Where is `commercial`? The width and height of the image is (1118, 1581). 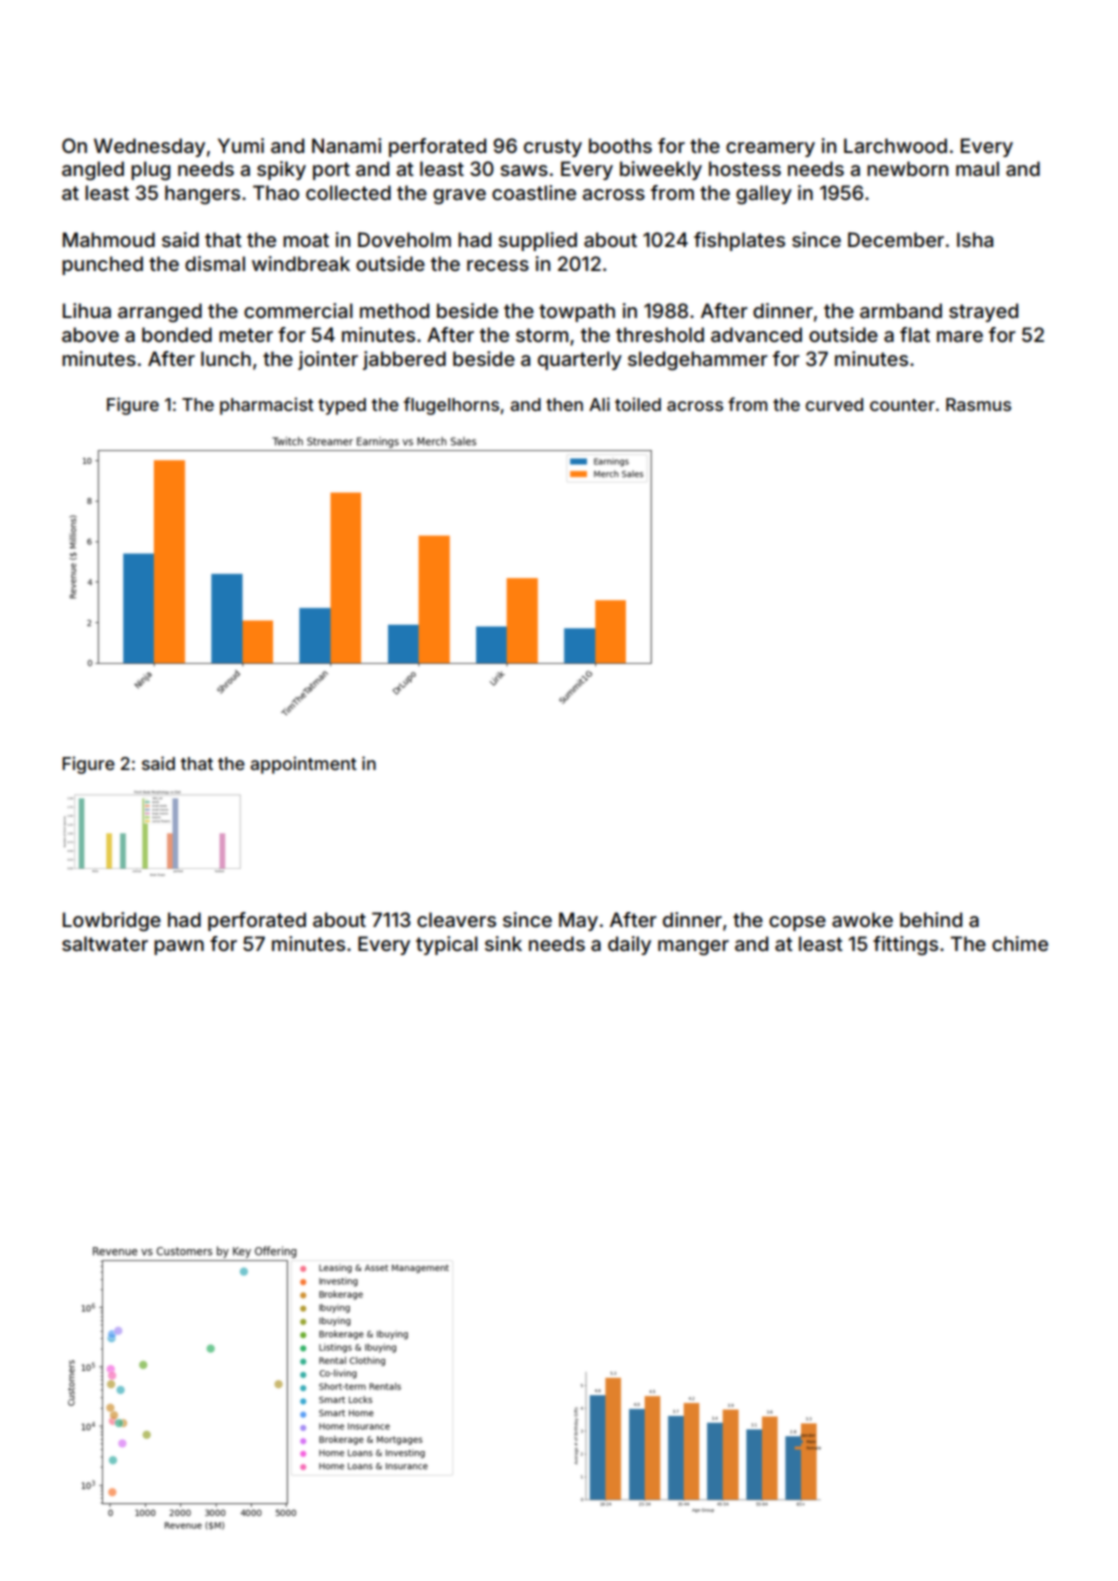 commercial is located at coordinates (298, 310).
